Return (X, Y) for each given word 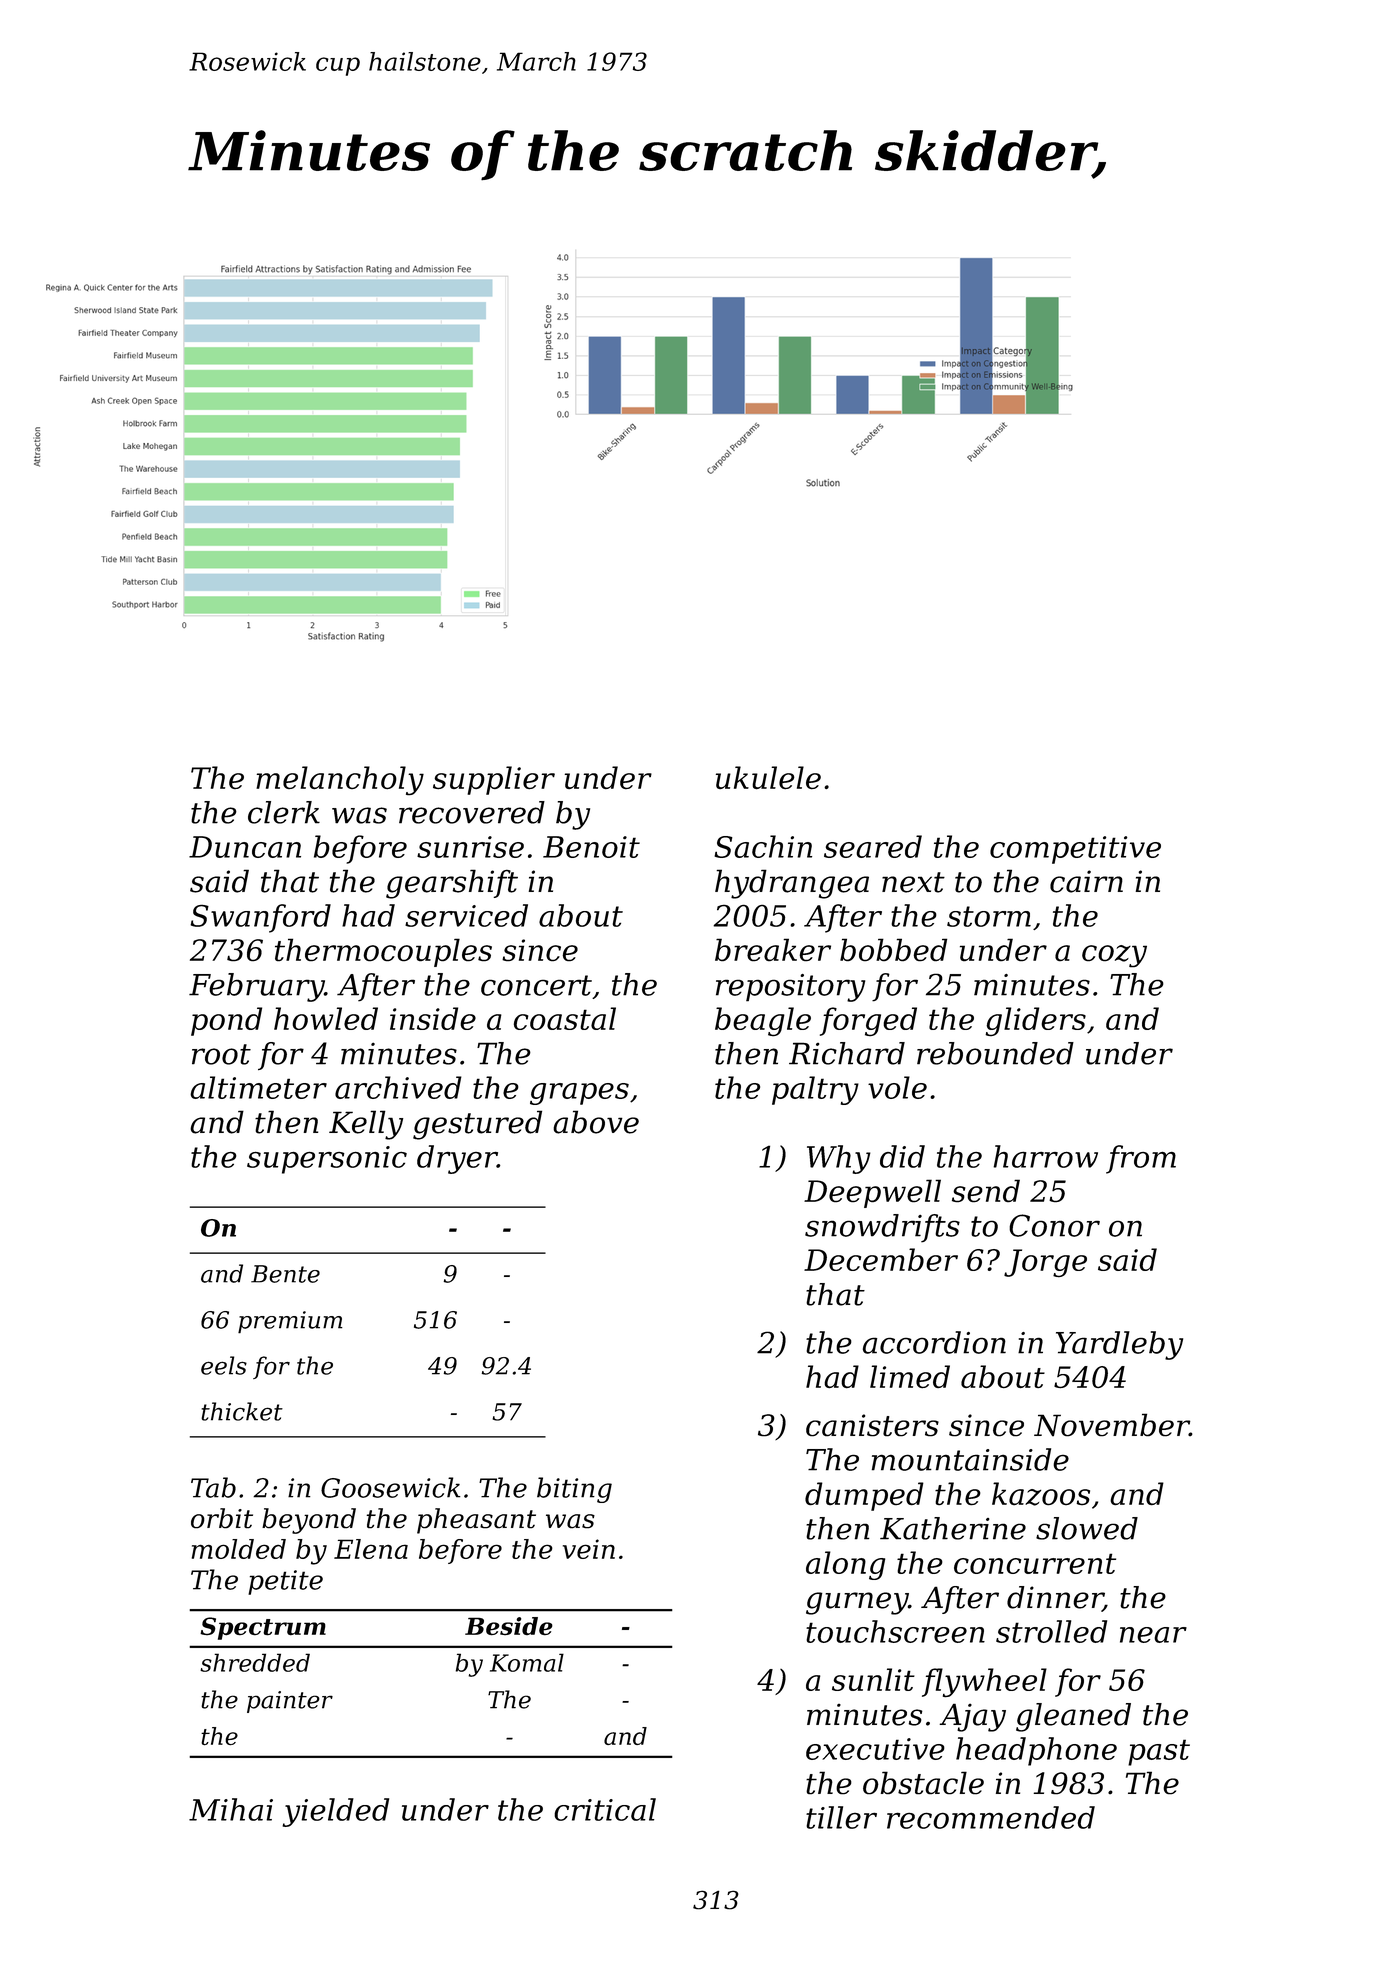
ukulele (768, 777)
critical (605, 1809)
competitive (1075, 850)
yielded (335, 1812)
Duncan (245, 847)
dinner (1055, 1598)
